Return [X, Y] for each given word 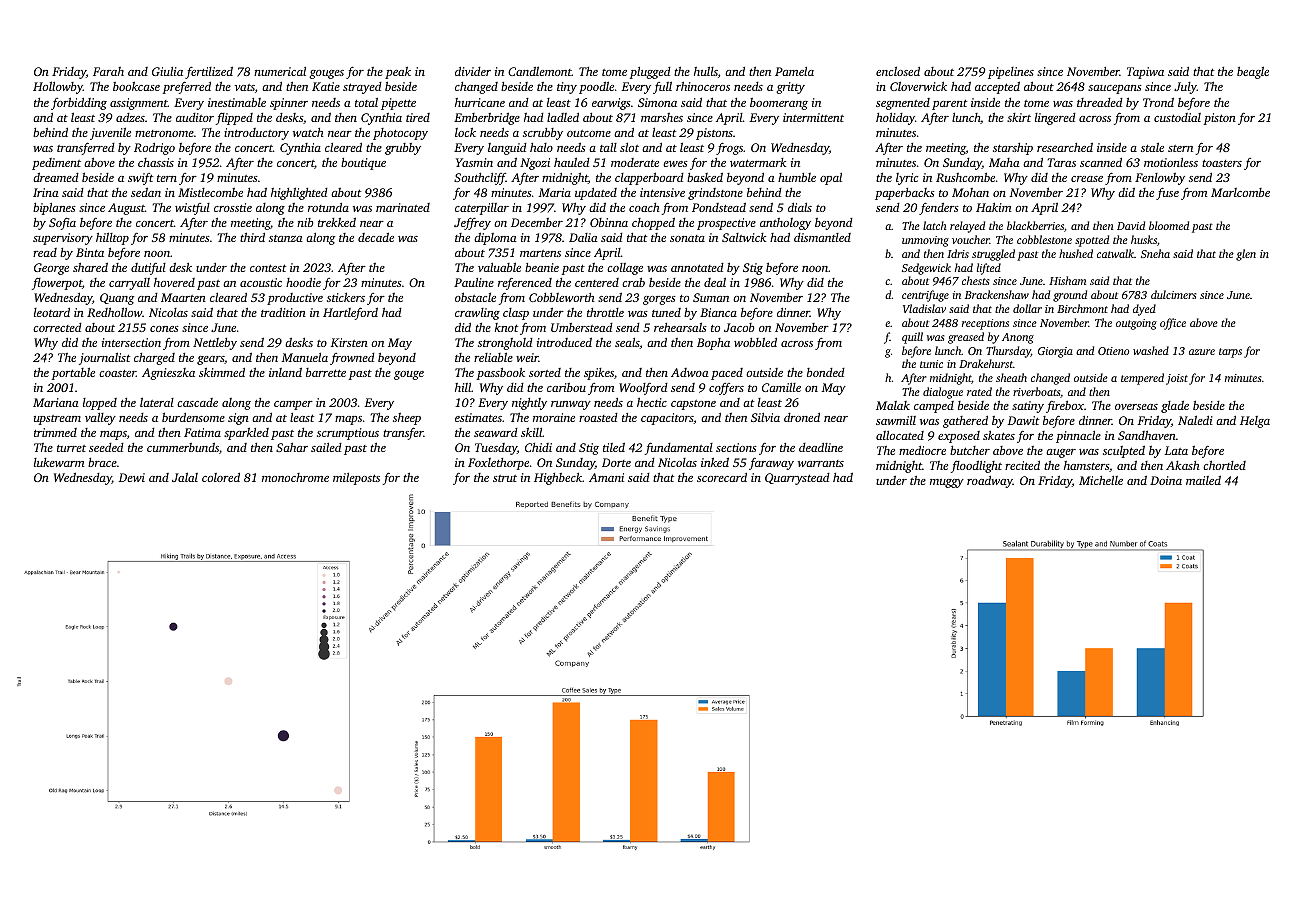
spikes [599, 374]
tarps [1230, 353]
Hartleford [350, 313]
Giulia [167, 71]
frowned [352, 359]
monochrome [295, 477]
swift [140, 179]
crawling [477, 314]
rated [979, 391]
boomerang [779, 104]
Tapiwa [1145, 73]
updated [596, 193]
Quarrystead [797, 479]
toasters [1222, 163]
